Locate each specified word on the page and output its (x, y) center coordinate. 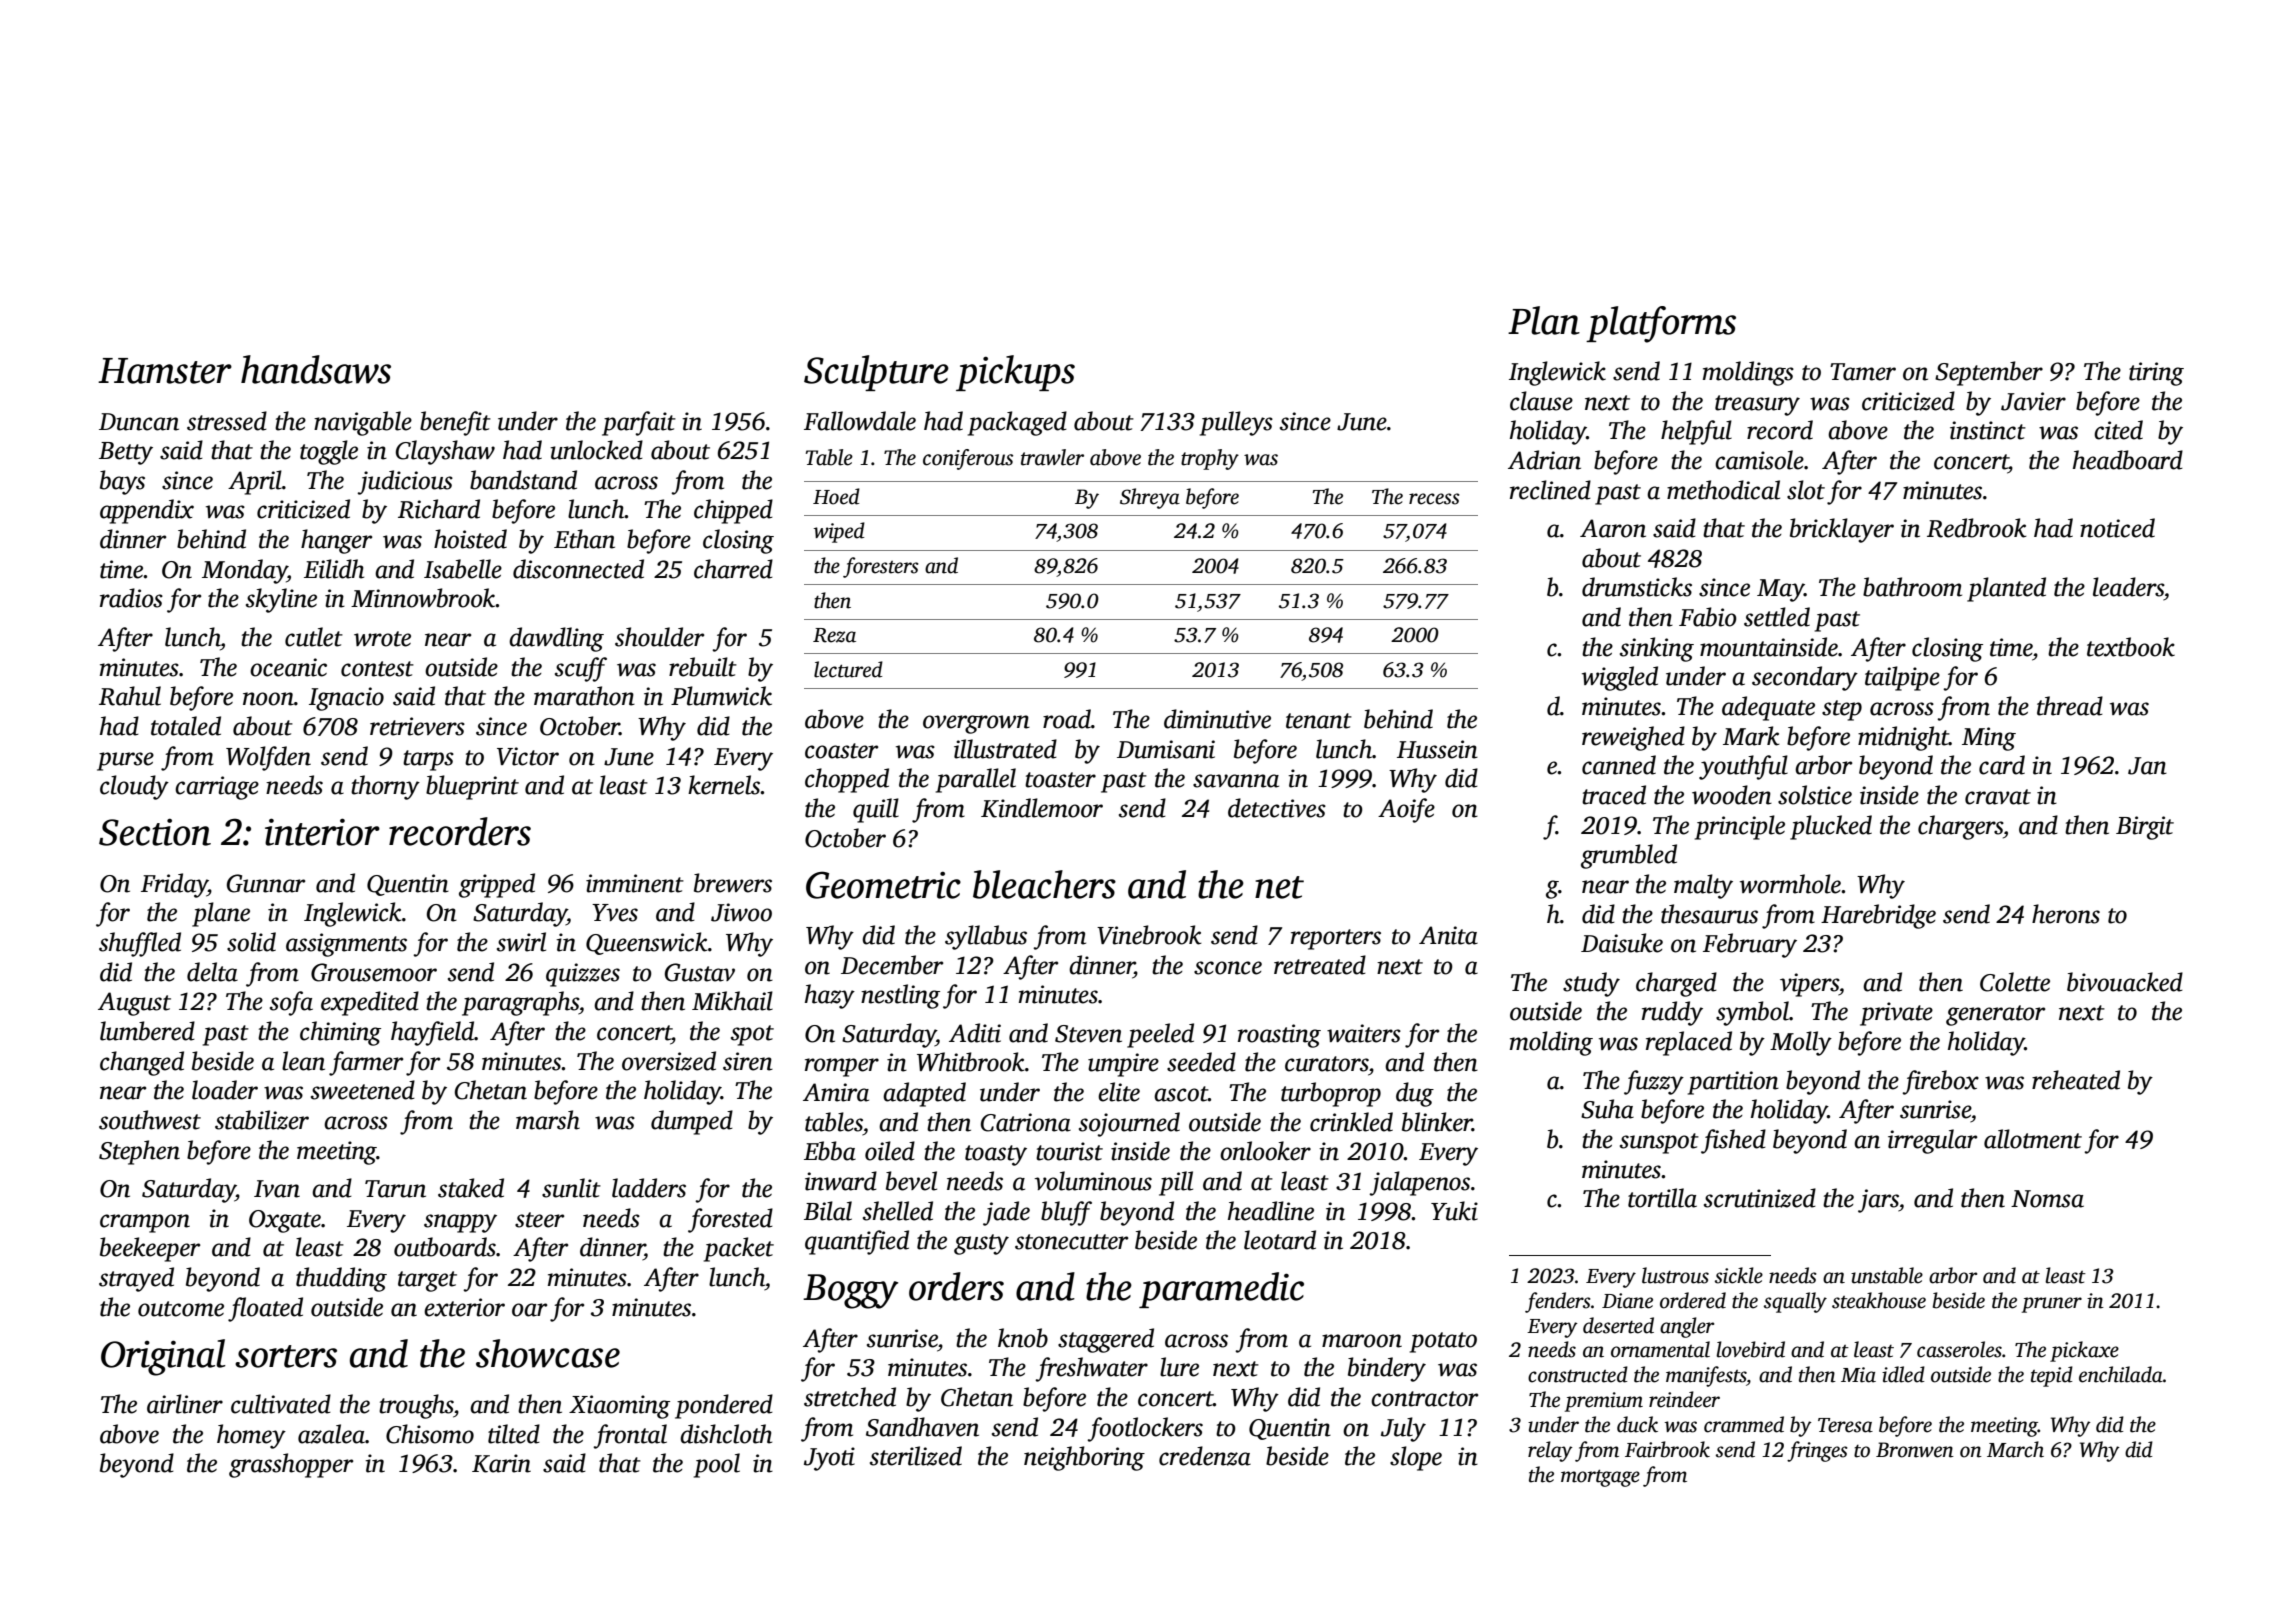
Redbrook (1977, 528)
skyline (281, 600)
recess (1434, 499)
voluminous (1093, 1181)
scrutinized (1760, 1198)
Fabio (1708, 617)
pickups (1015, 373)
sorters (286, 1356)
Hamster (165, 371)
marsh (548, 1120)
